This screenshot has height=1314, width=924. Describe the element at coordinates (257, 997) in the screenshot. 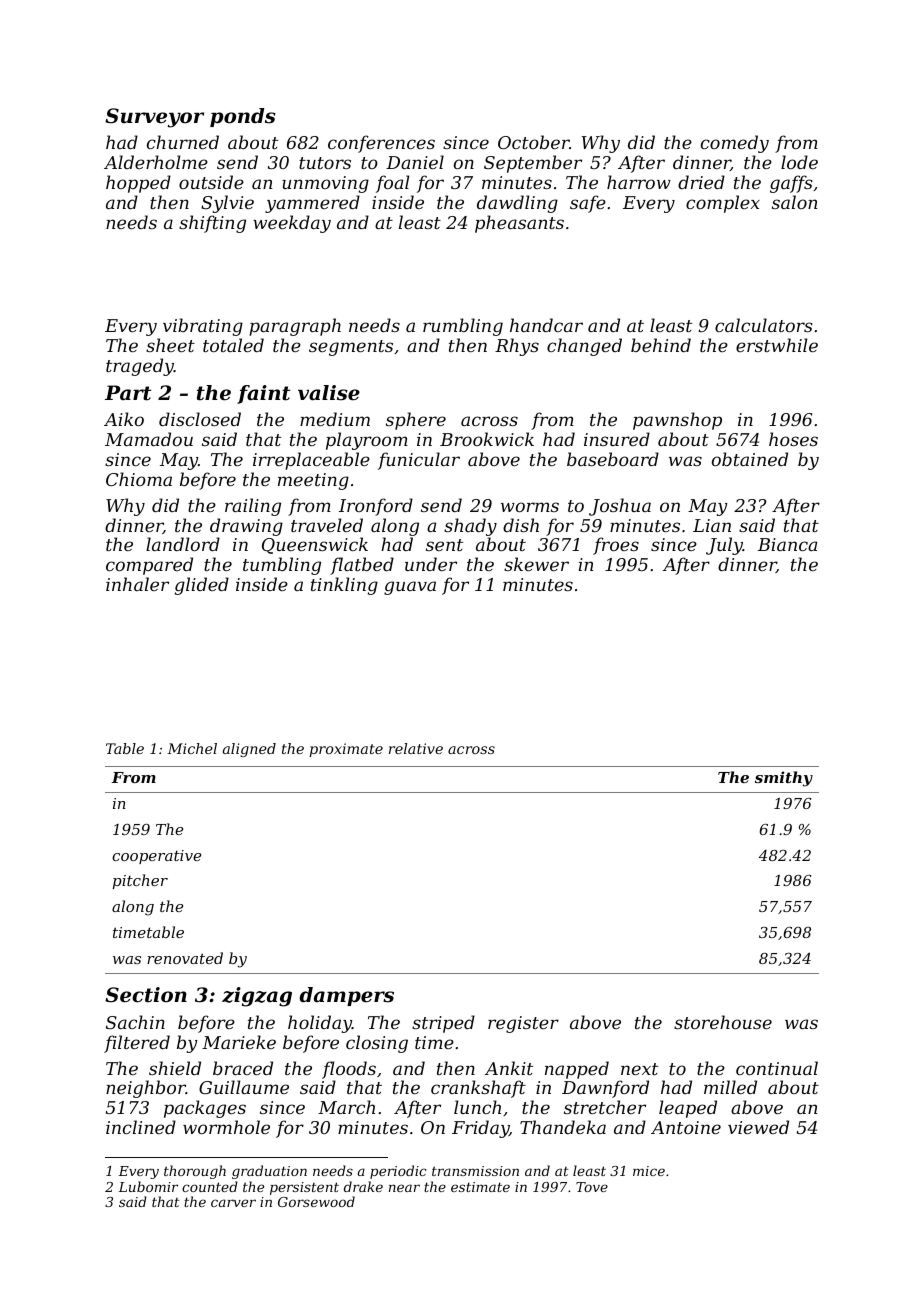

I see `zigzag` at that location.
